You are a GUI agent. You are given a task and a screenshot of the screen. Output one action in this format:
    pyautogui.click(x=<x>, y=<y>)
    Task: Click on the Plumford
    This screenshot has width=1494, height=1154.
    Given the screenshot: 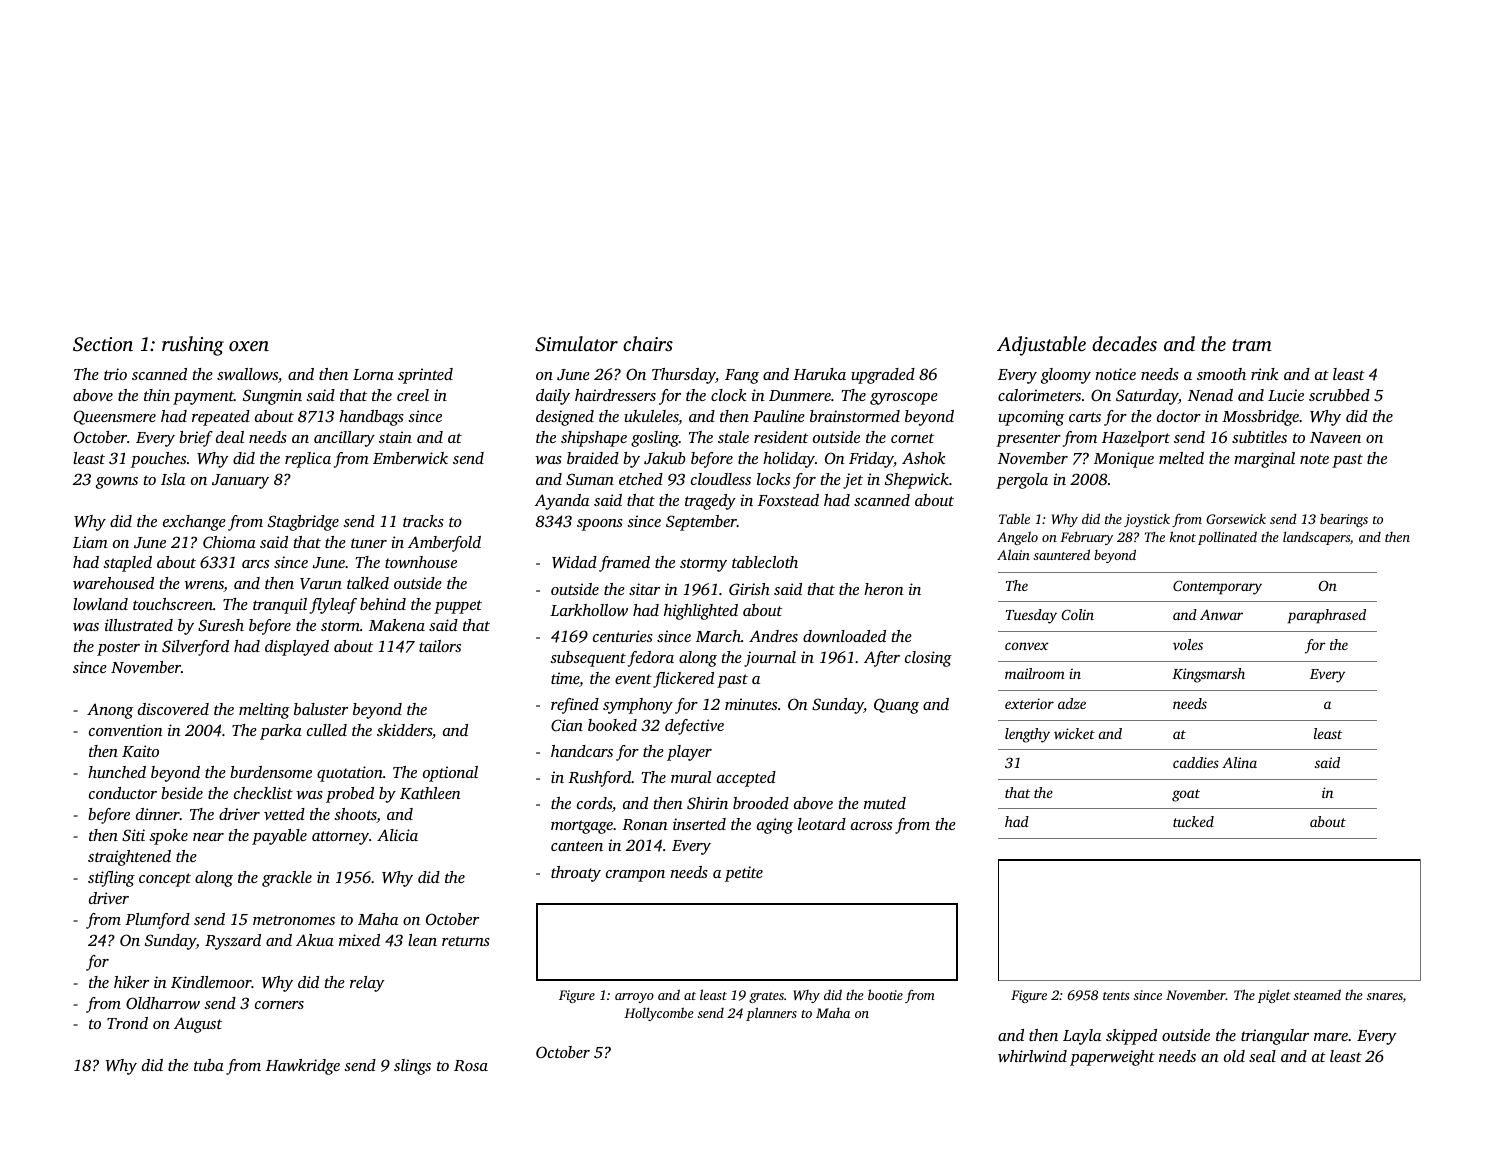 What is the action you would take?
    pyautogui.click(x=157, y=921)
